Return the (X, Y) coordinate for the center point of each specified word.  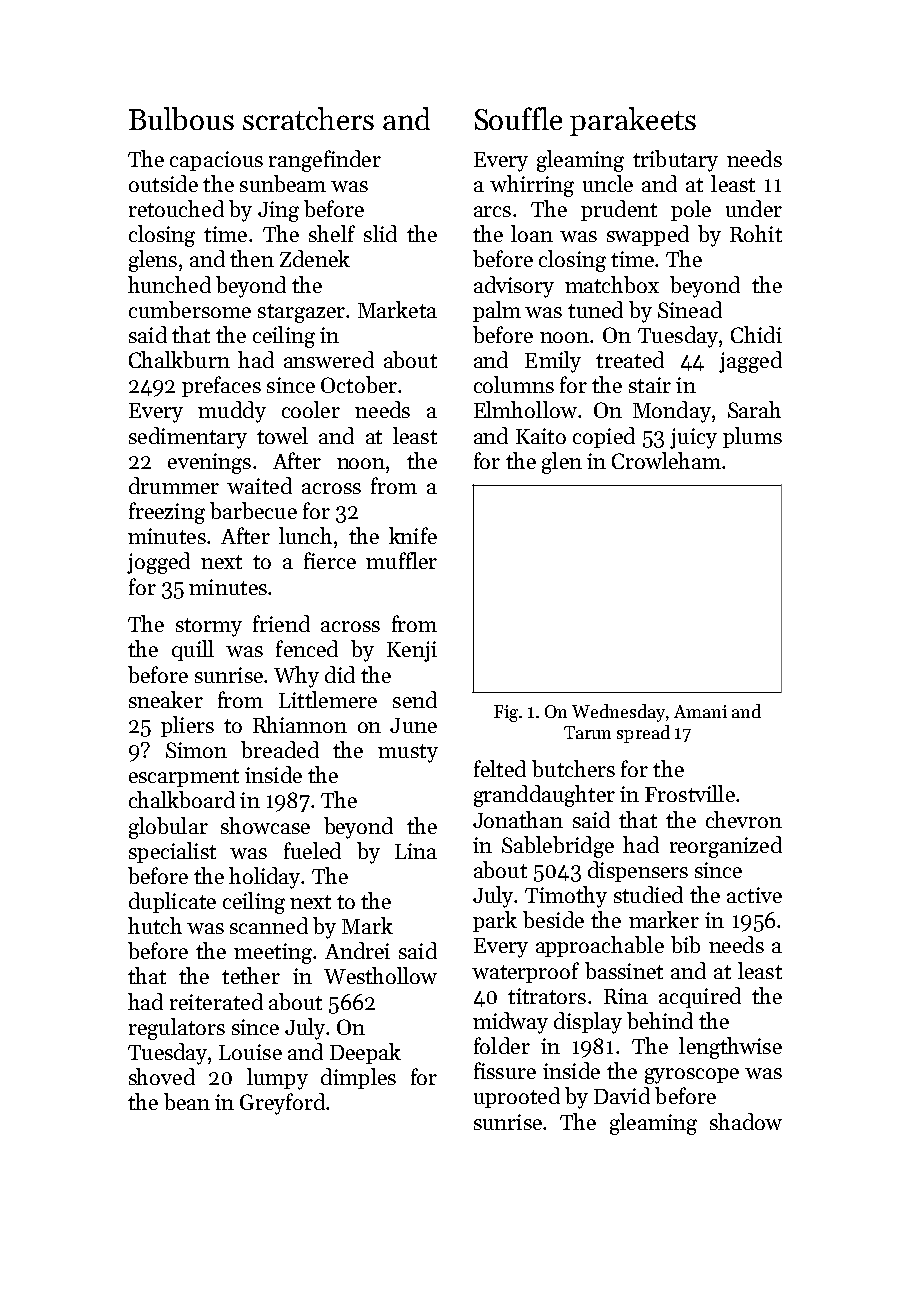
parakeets (633, 121)
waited (259, 485)
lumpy (277, 1079)
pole (691, 210)
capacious (216, 161)
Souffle (518, 118)
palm (497, 311)
